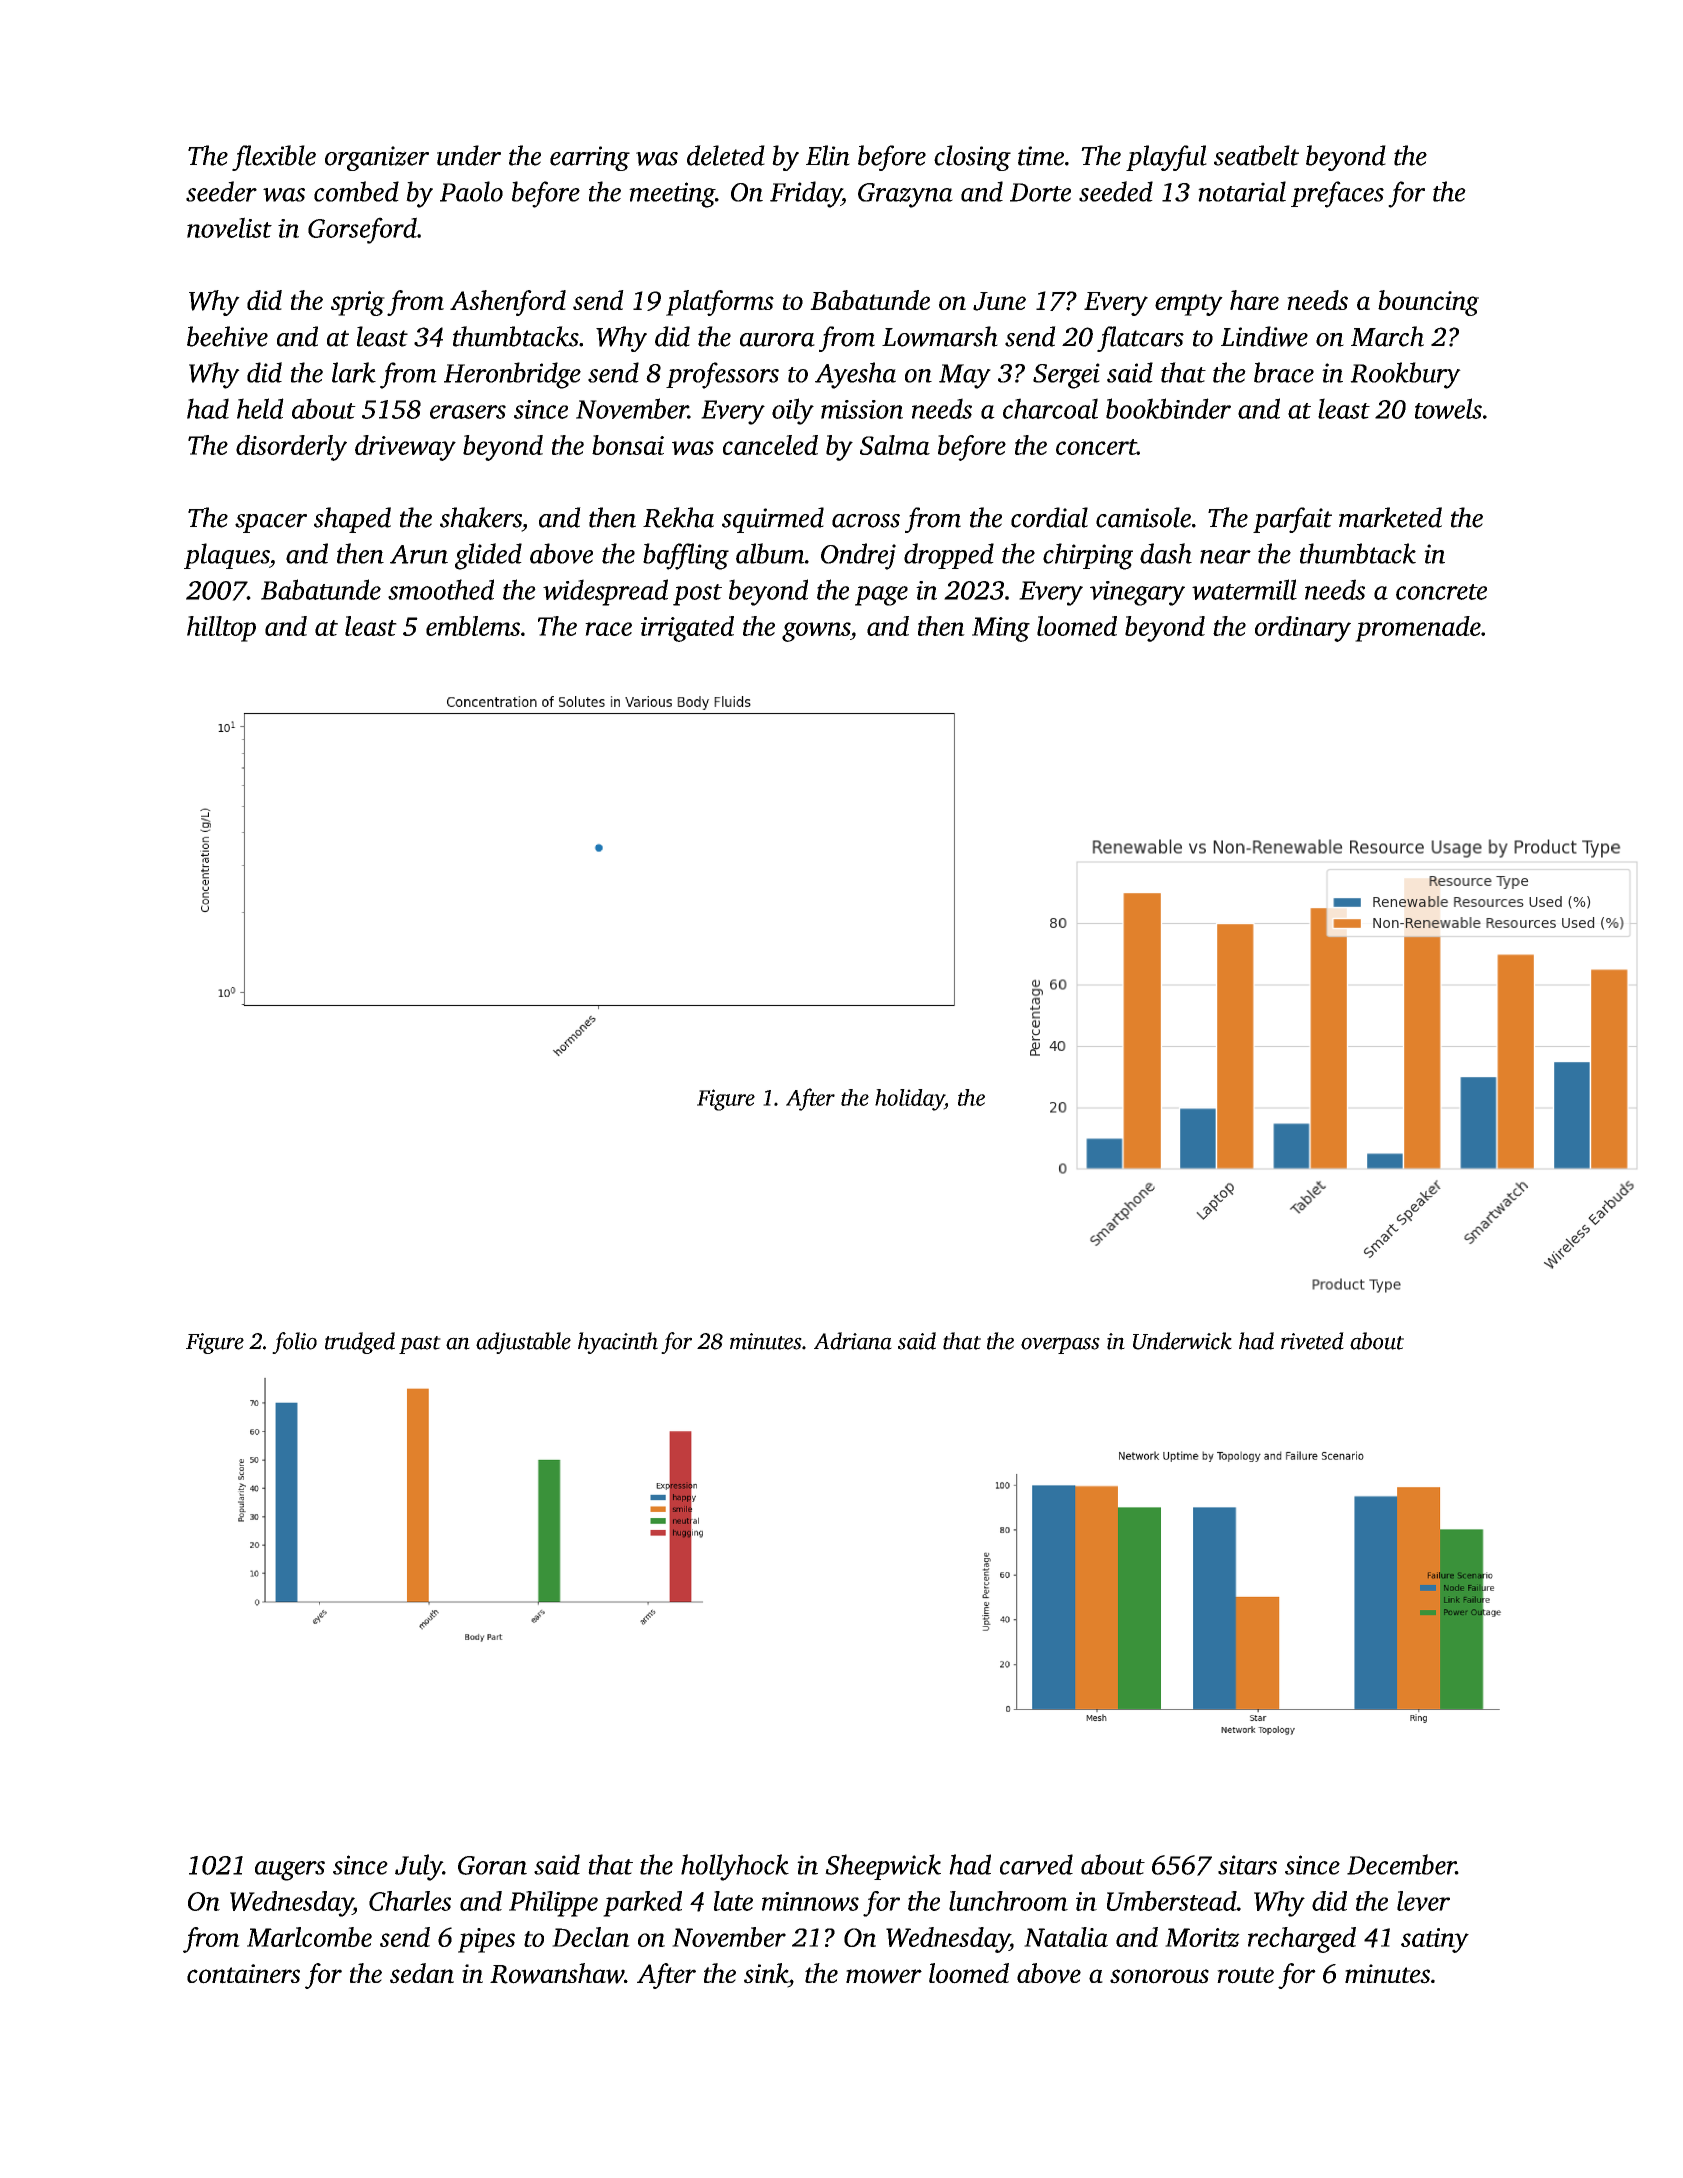  I want to click on Ondrej, so click(858, 556).
